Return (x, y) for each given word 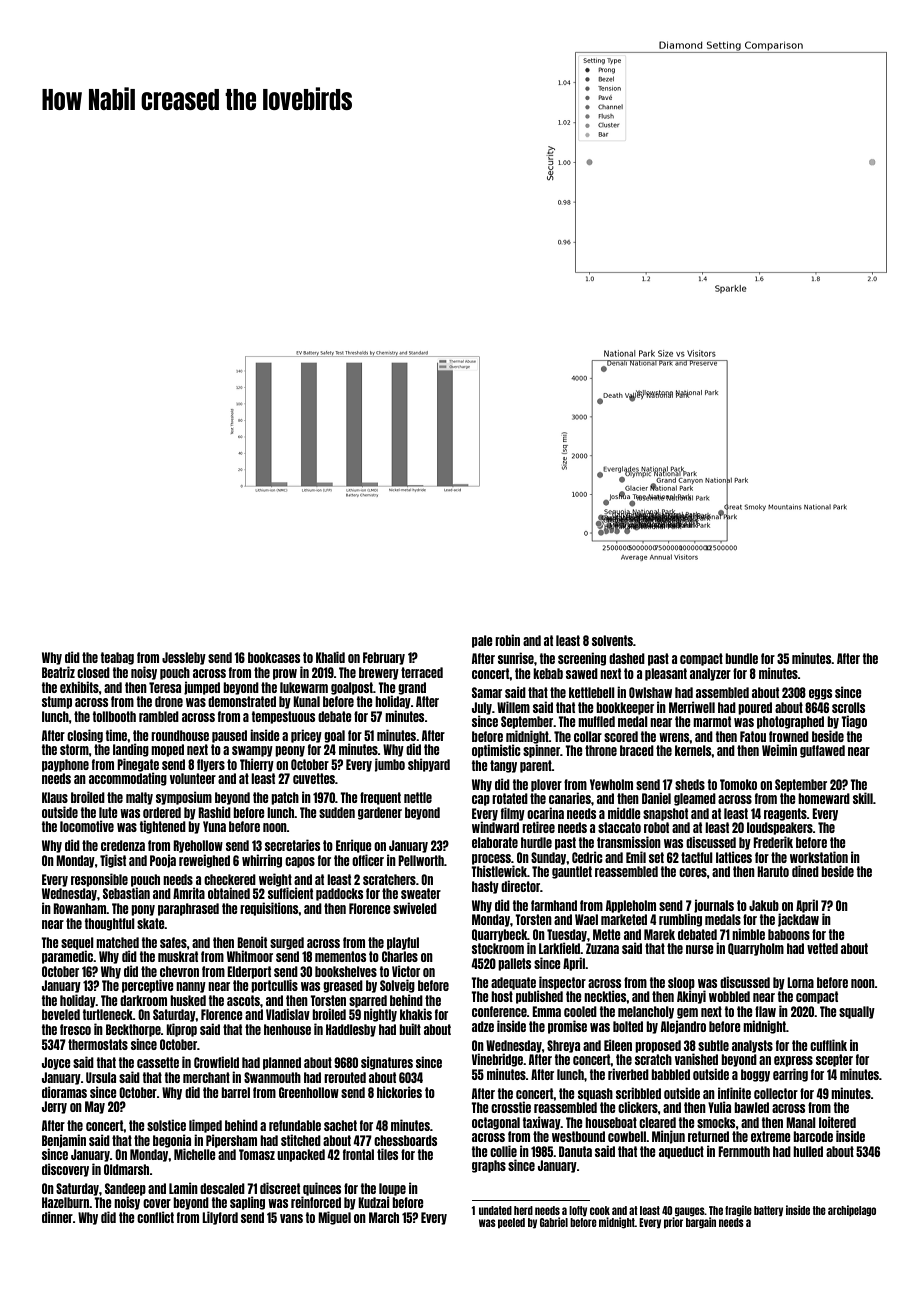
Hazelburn (65, 1202)
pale (482, 641)
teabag (117, 658)
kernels (693, 750)
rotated (510, 798)
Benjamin (64, 1141)
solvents (612, 640)
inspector (562, 983)
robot (656, 827)
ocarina (545, 813)
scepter (834, 1060)
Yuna (214, 826)
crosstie (511, 1107)
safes (173, 942)
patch (285, 798)
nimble (748, 934)
